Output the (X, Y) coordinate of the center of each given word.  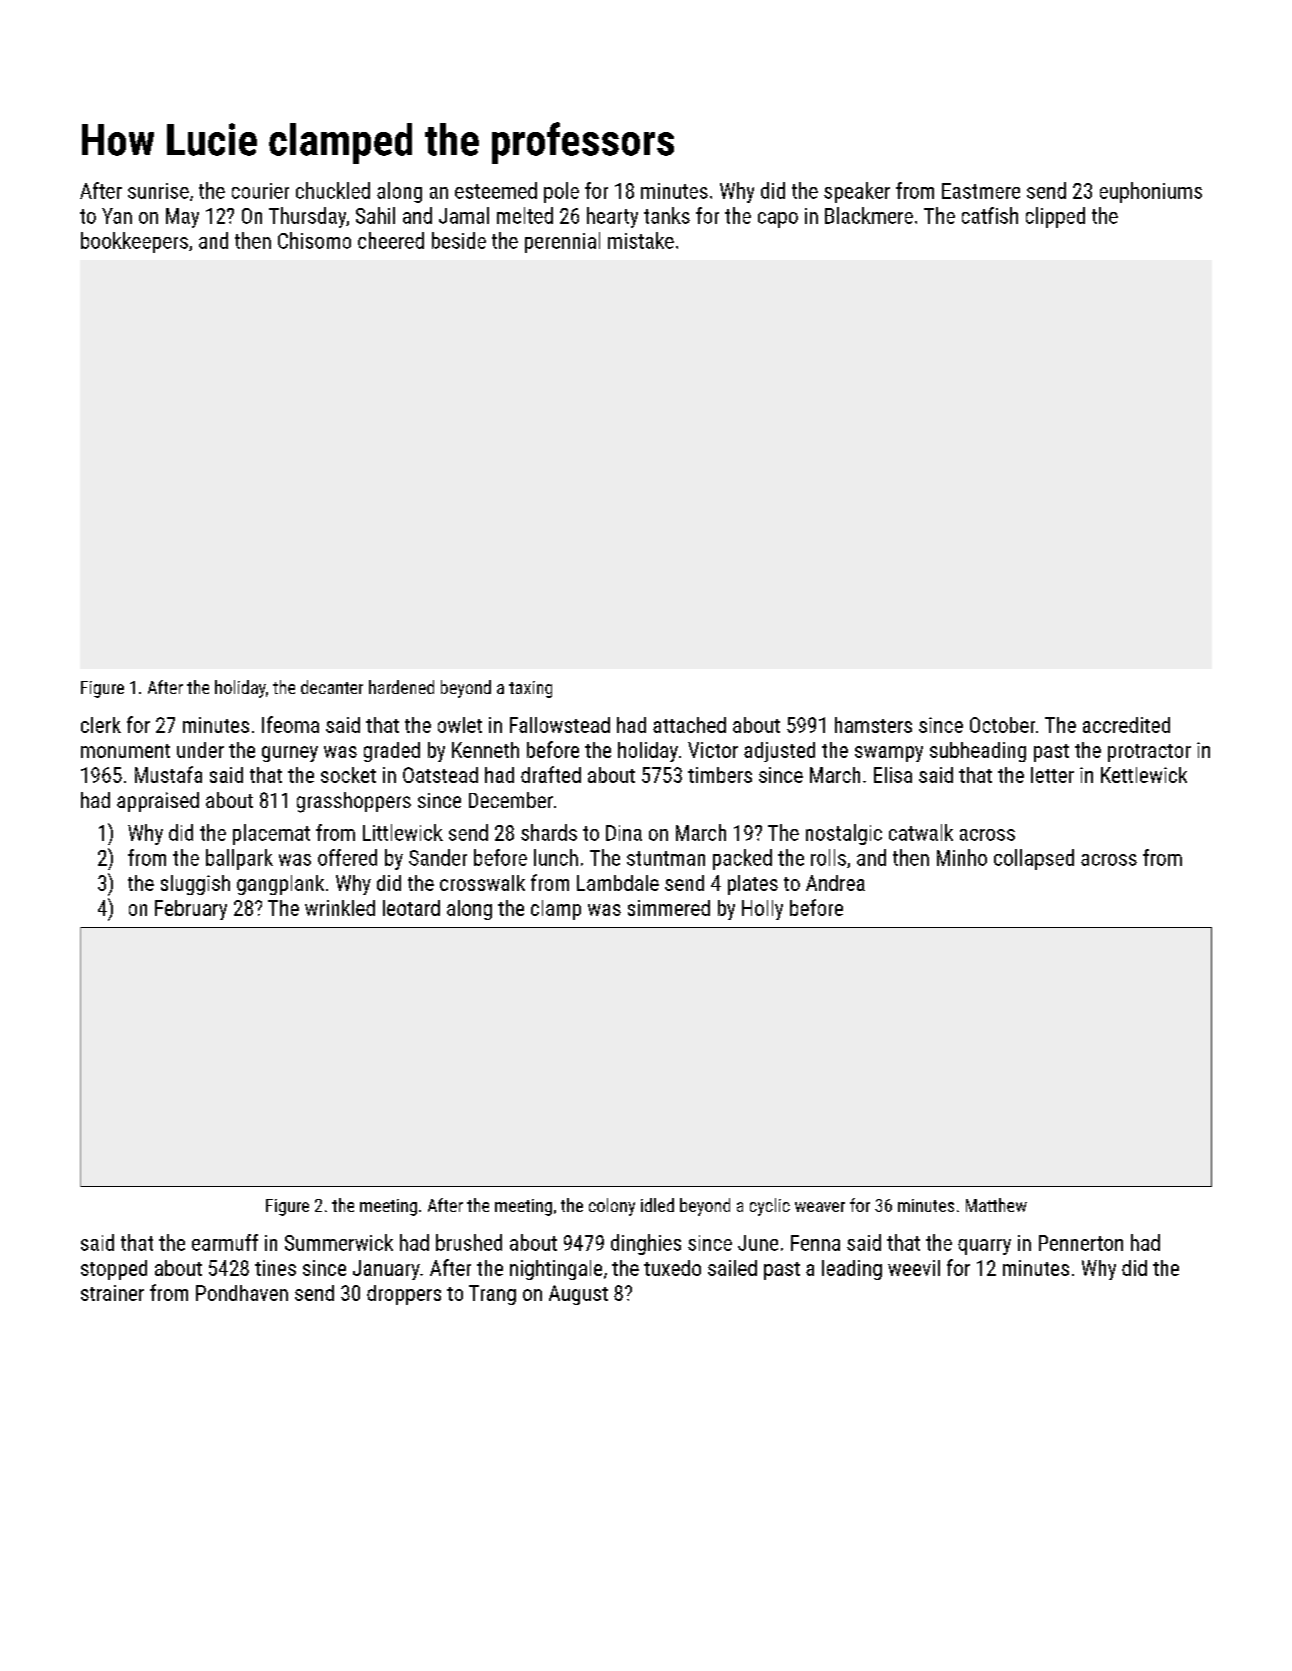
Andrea (835, 883)
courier (260, 191)
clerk (101, 725)
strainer (112, 1293)
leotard (411, 908)
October (1002, 725)
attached (689, 725)
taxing (530, 689)
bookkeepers (134, 242)
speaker (857, 192)
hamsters (873, 725)
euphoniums (1151, 192)
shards (549, 832)
